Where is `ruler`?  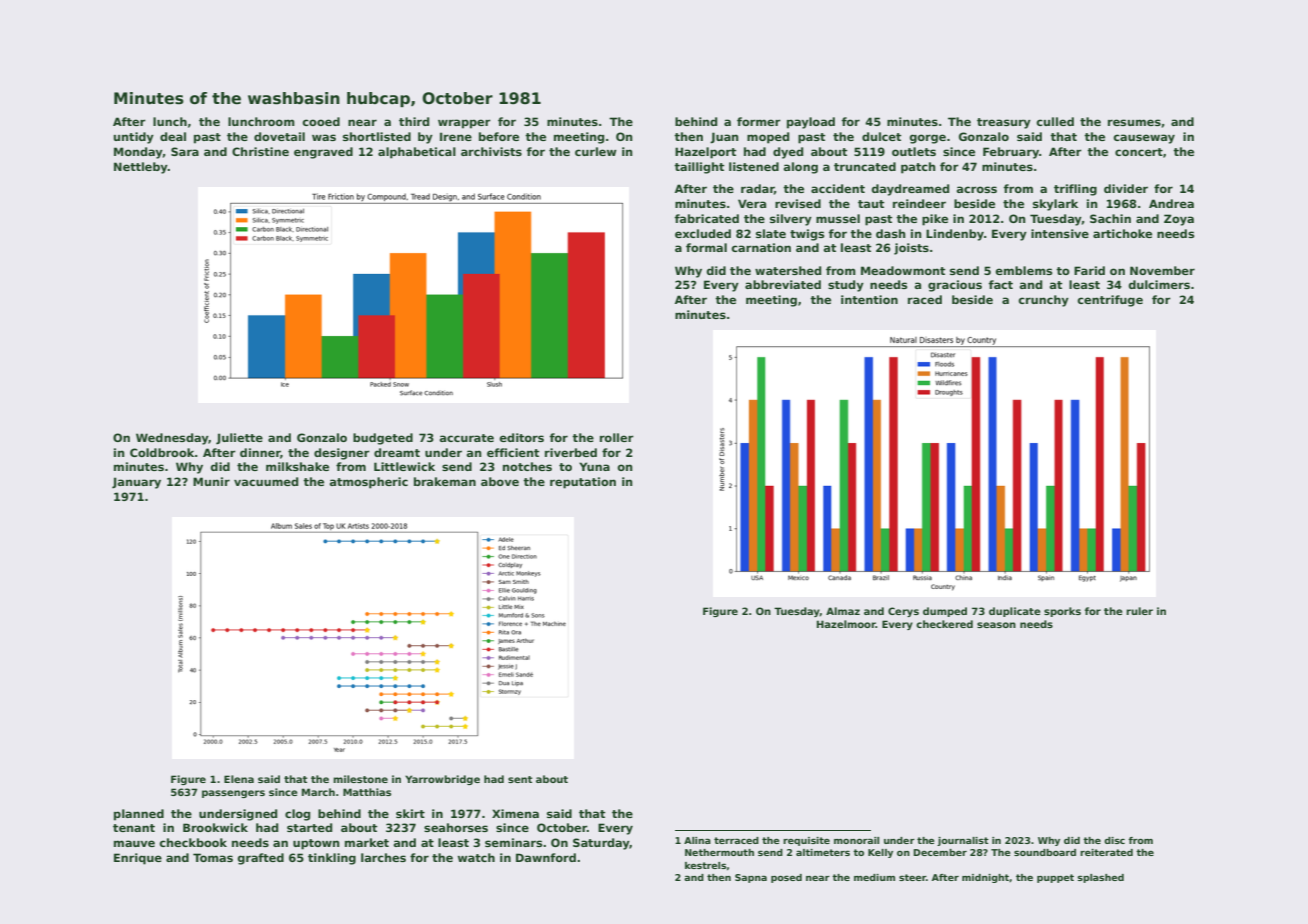
ruler is located at coordinates (1139, 611).
